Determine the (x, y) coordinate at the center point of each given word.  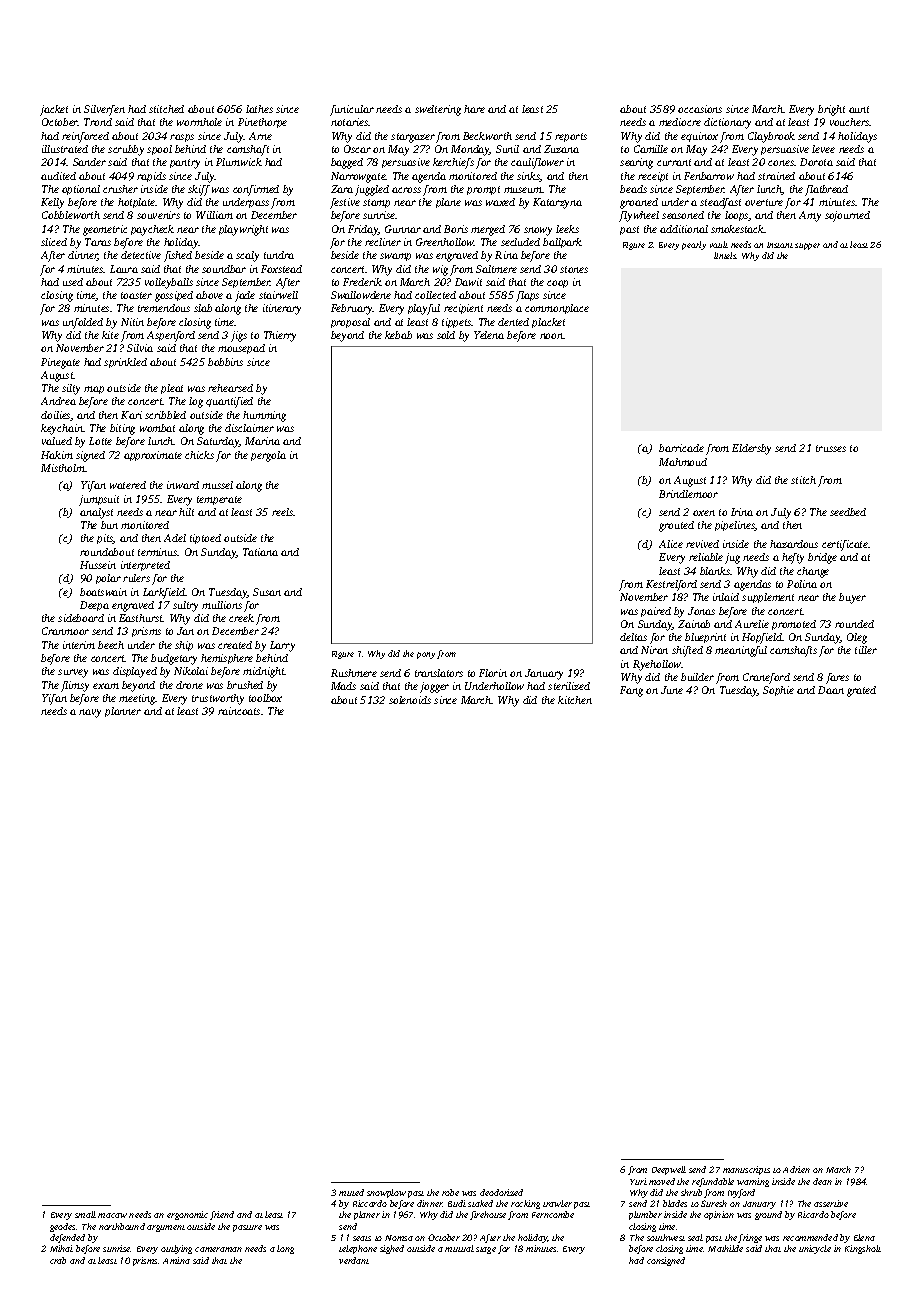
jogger (434, 687)
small (85, 1214)
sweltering (438, 110)
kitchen (575, 700)
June (672, 690)
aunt (859, 109)
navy (90, 713)
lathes (259, 109)
